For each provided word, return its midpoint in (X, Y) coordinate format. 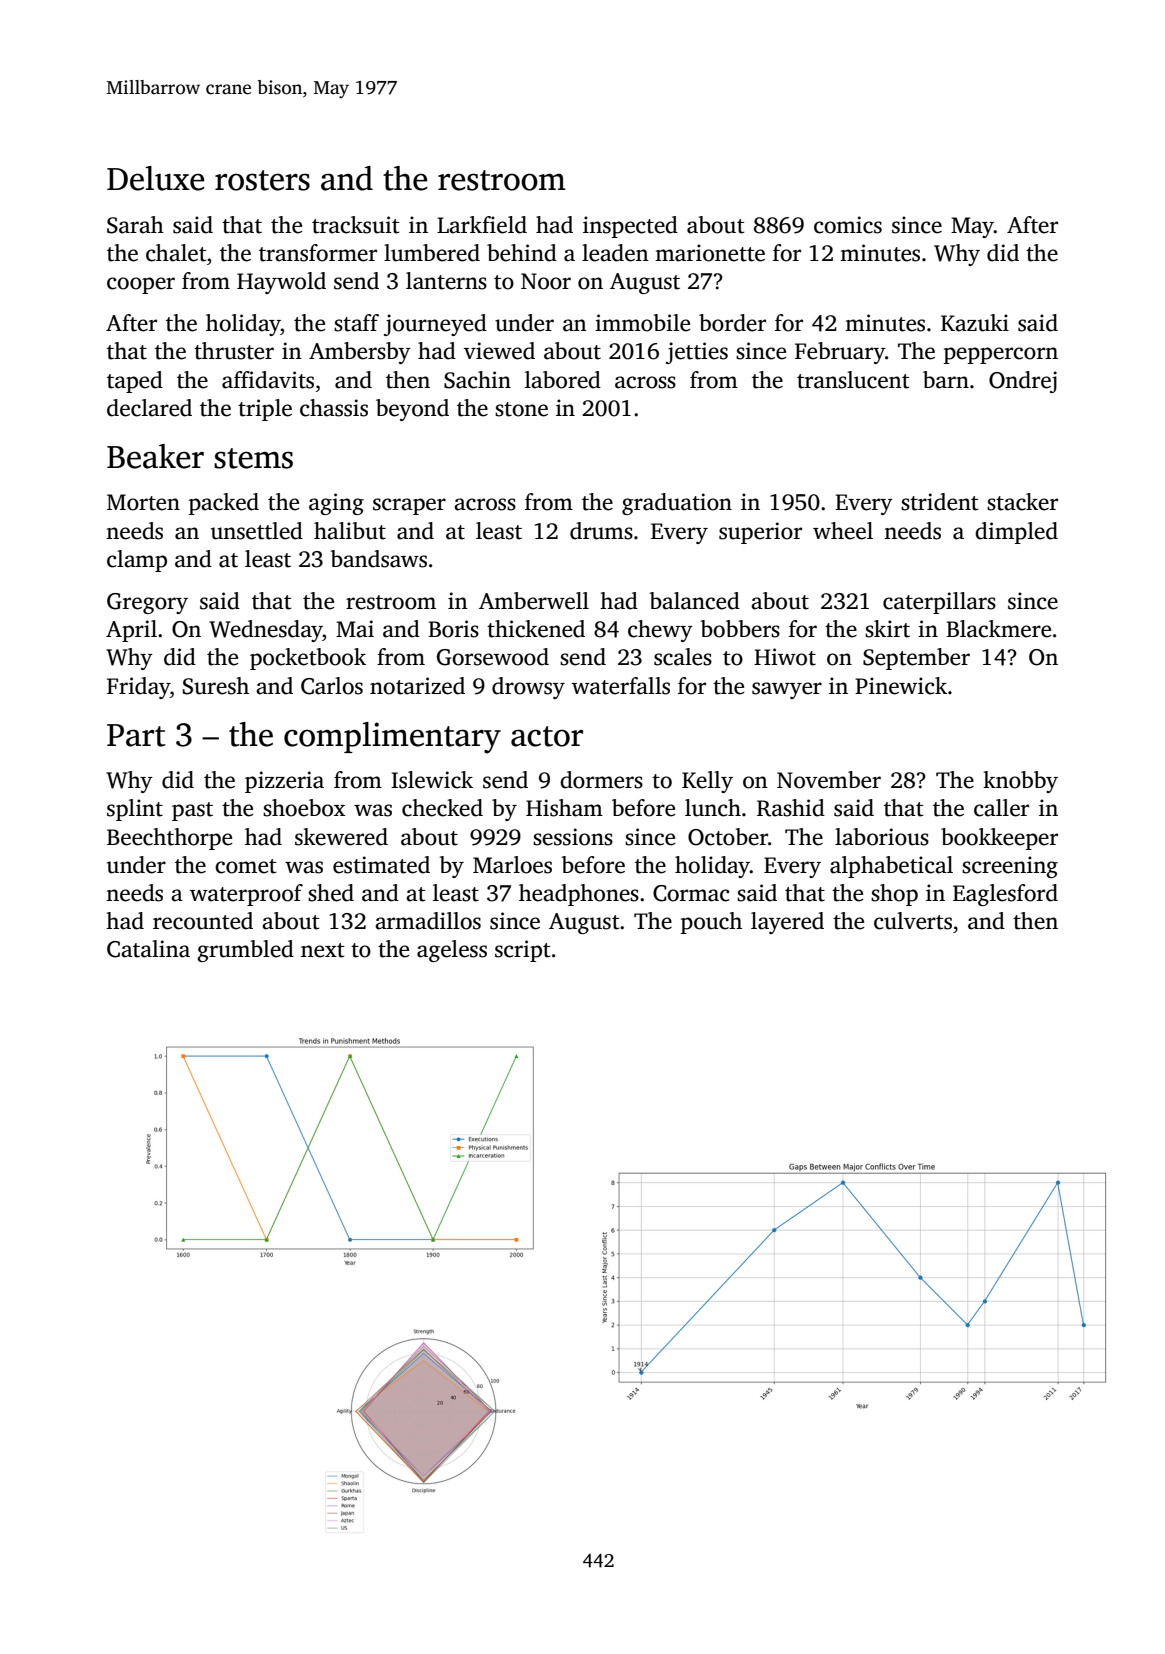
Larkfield (482, 225)
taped (135, 382)
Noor (546, 281)
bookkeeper (999, 839)
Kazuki (975, 323)
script (522, 951)
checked (442, 808)
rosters (262, 180)
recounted (203, 921)
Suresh (216, 686)
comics (848, 225)
